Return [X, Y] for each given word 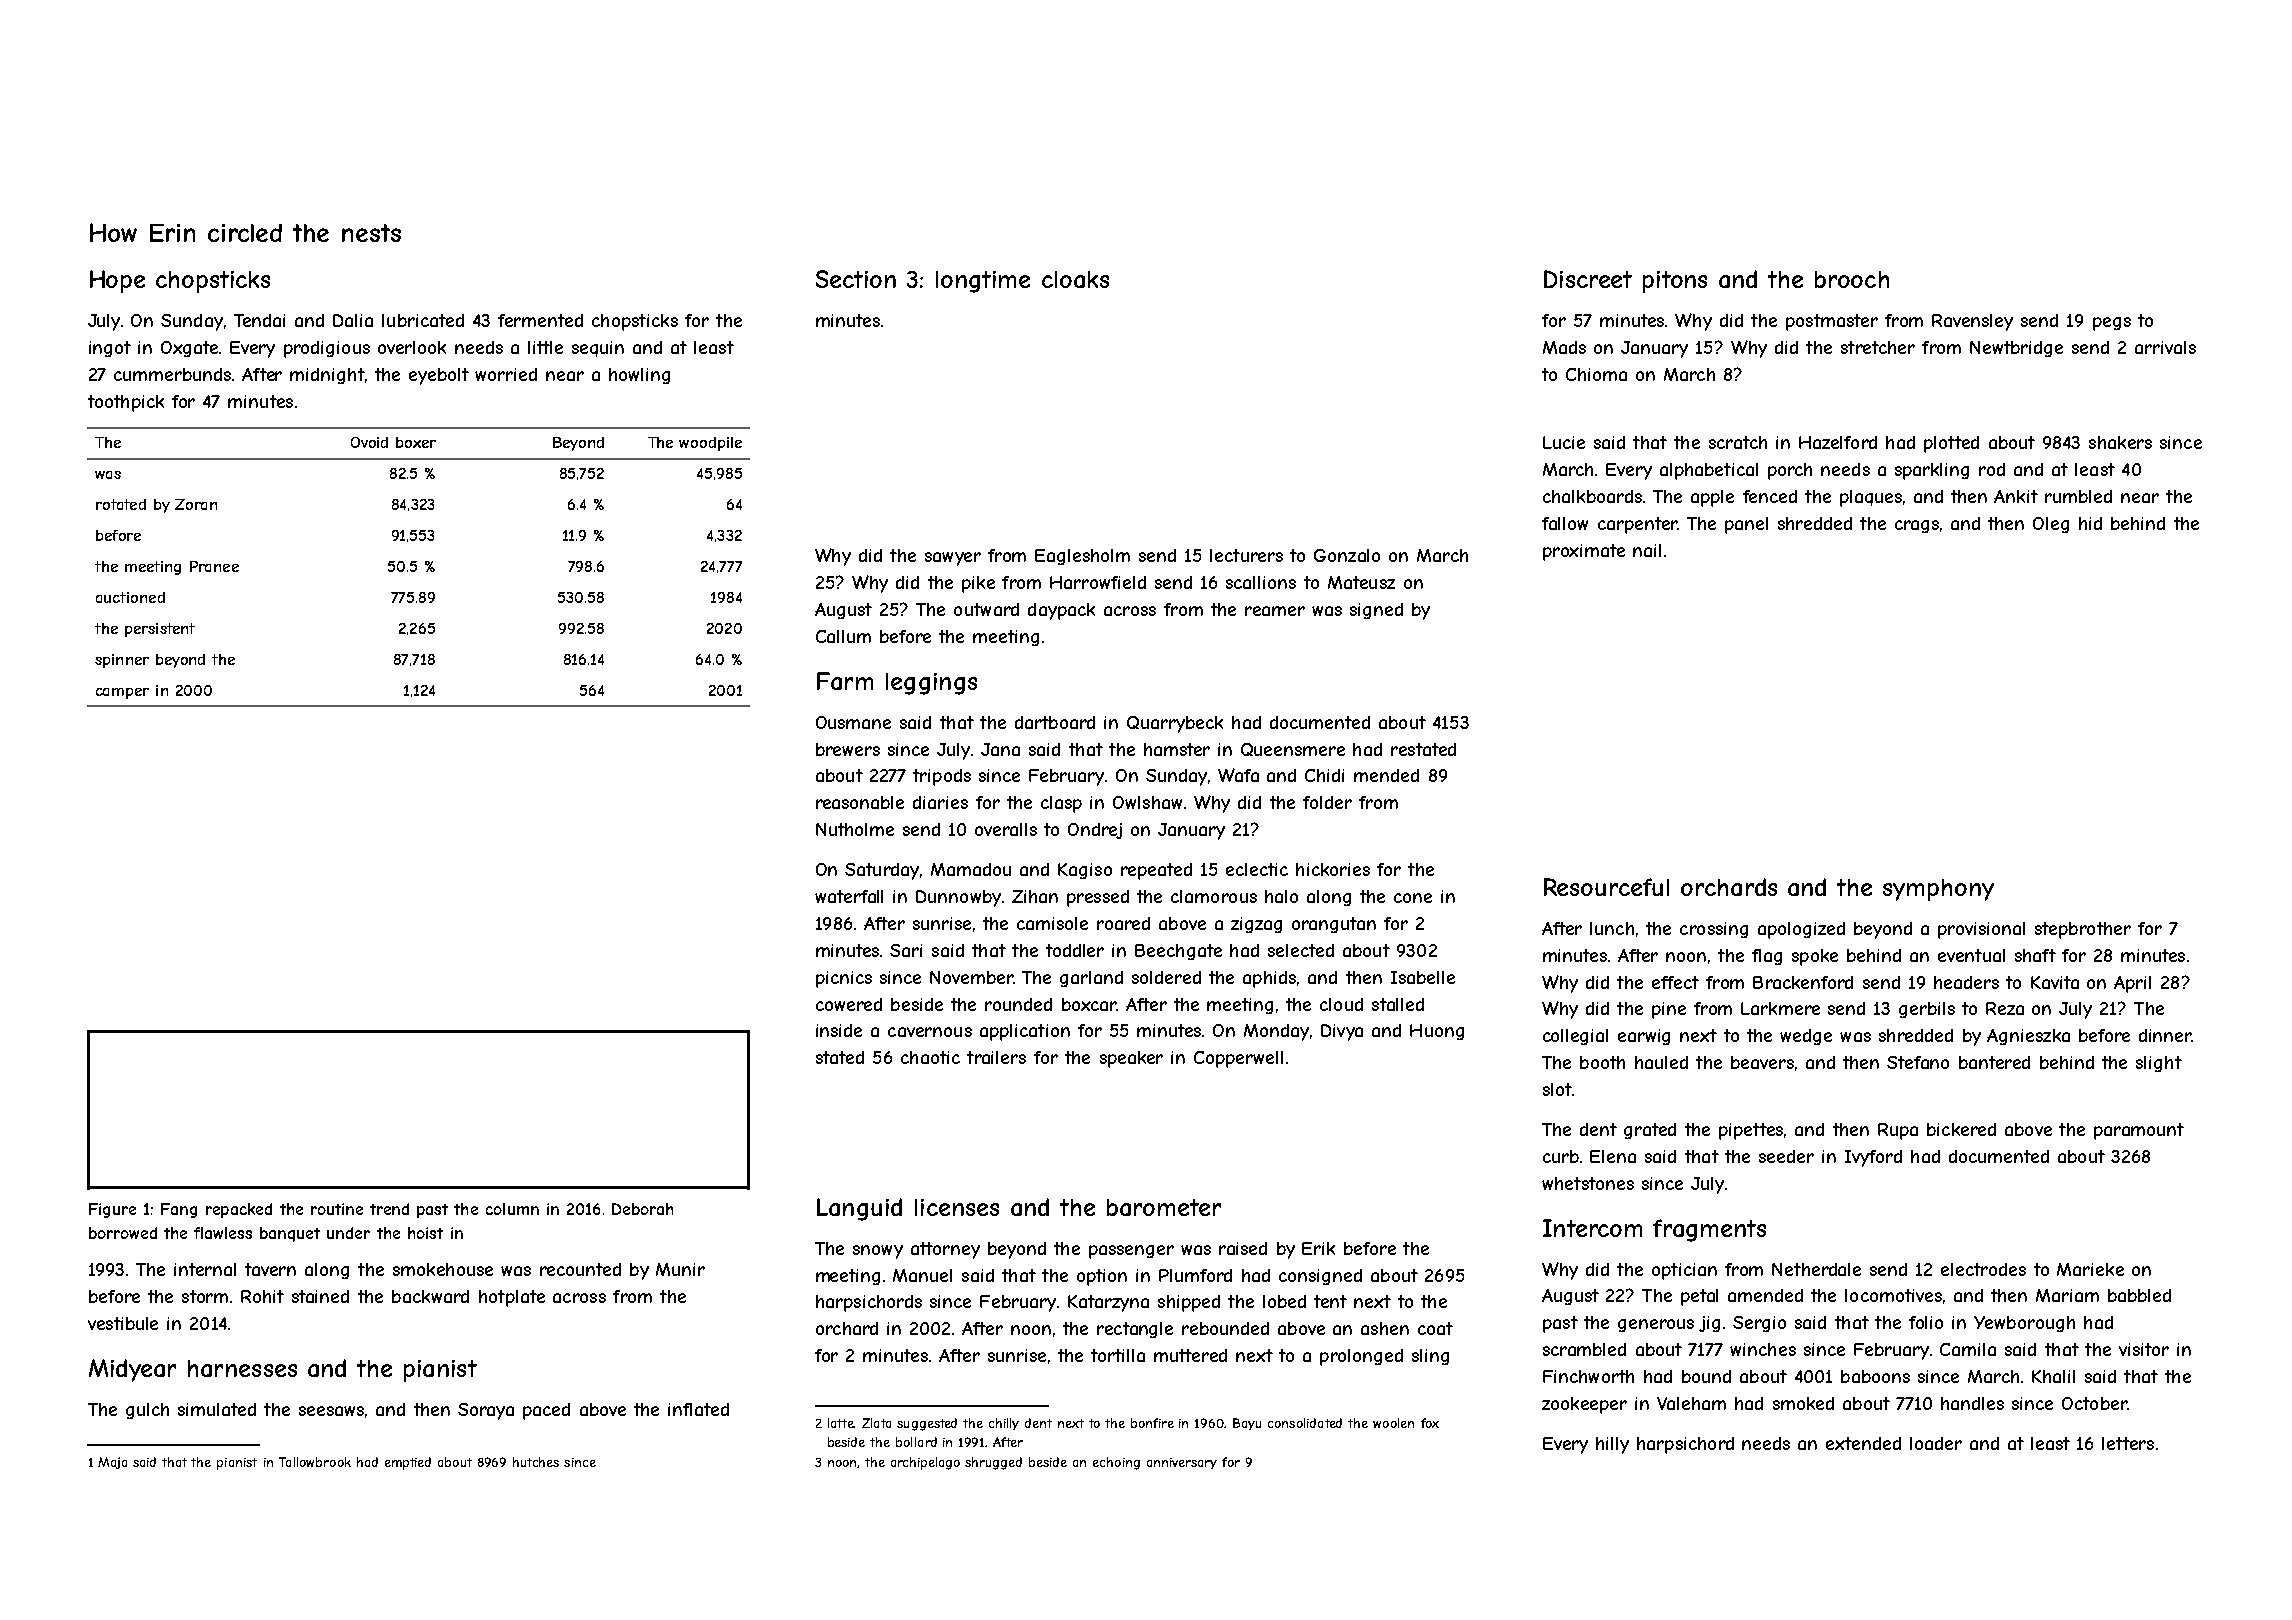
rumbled [2078, 496]
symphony [1938, 890]
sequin [598, 349]
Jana [1000, 749]
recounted [580, 1269]
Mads [1564, 347]
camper [122, 693]
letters [2128, 1443]
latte [841, 1423]
